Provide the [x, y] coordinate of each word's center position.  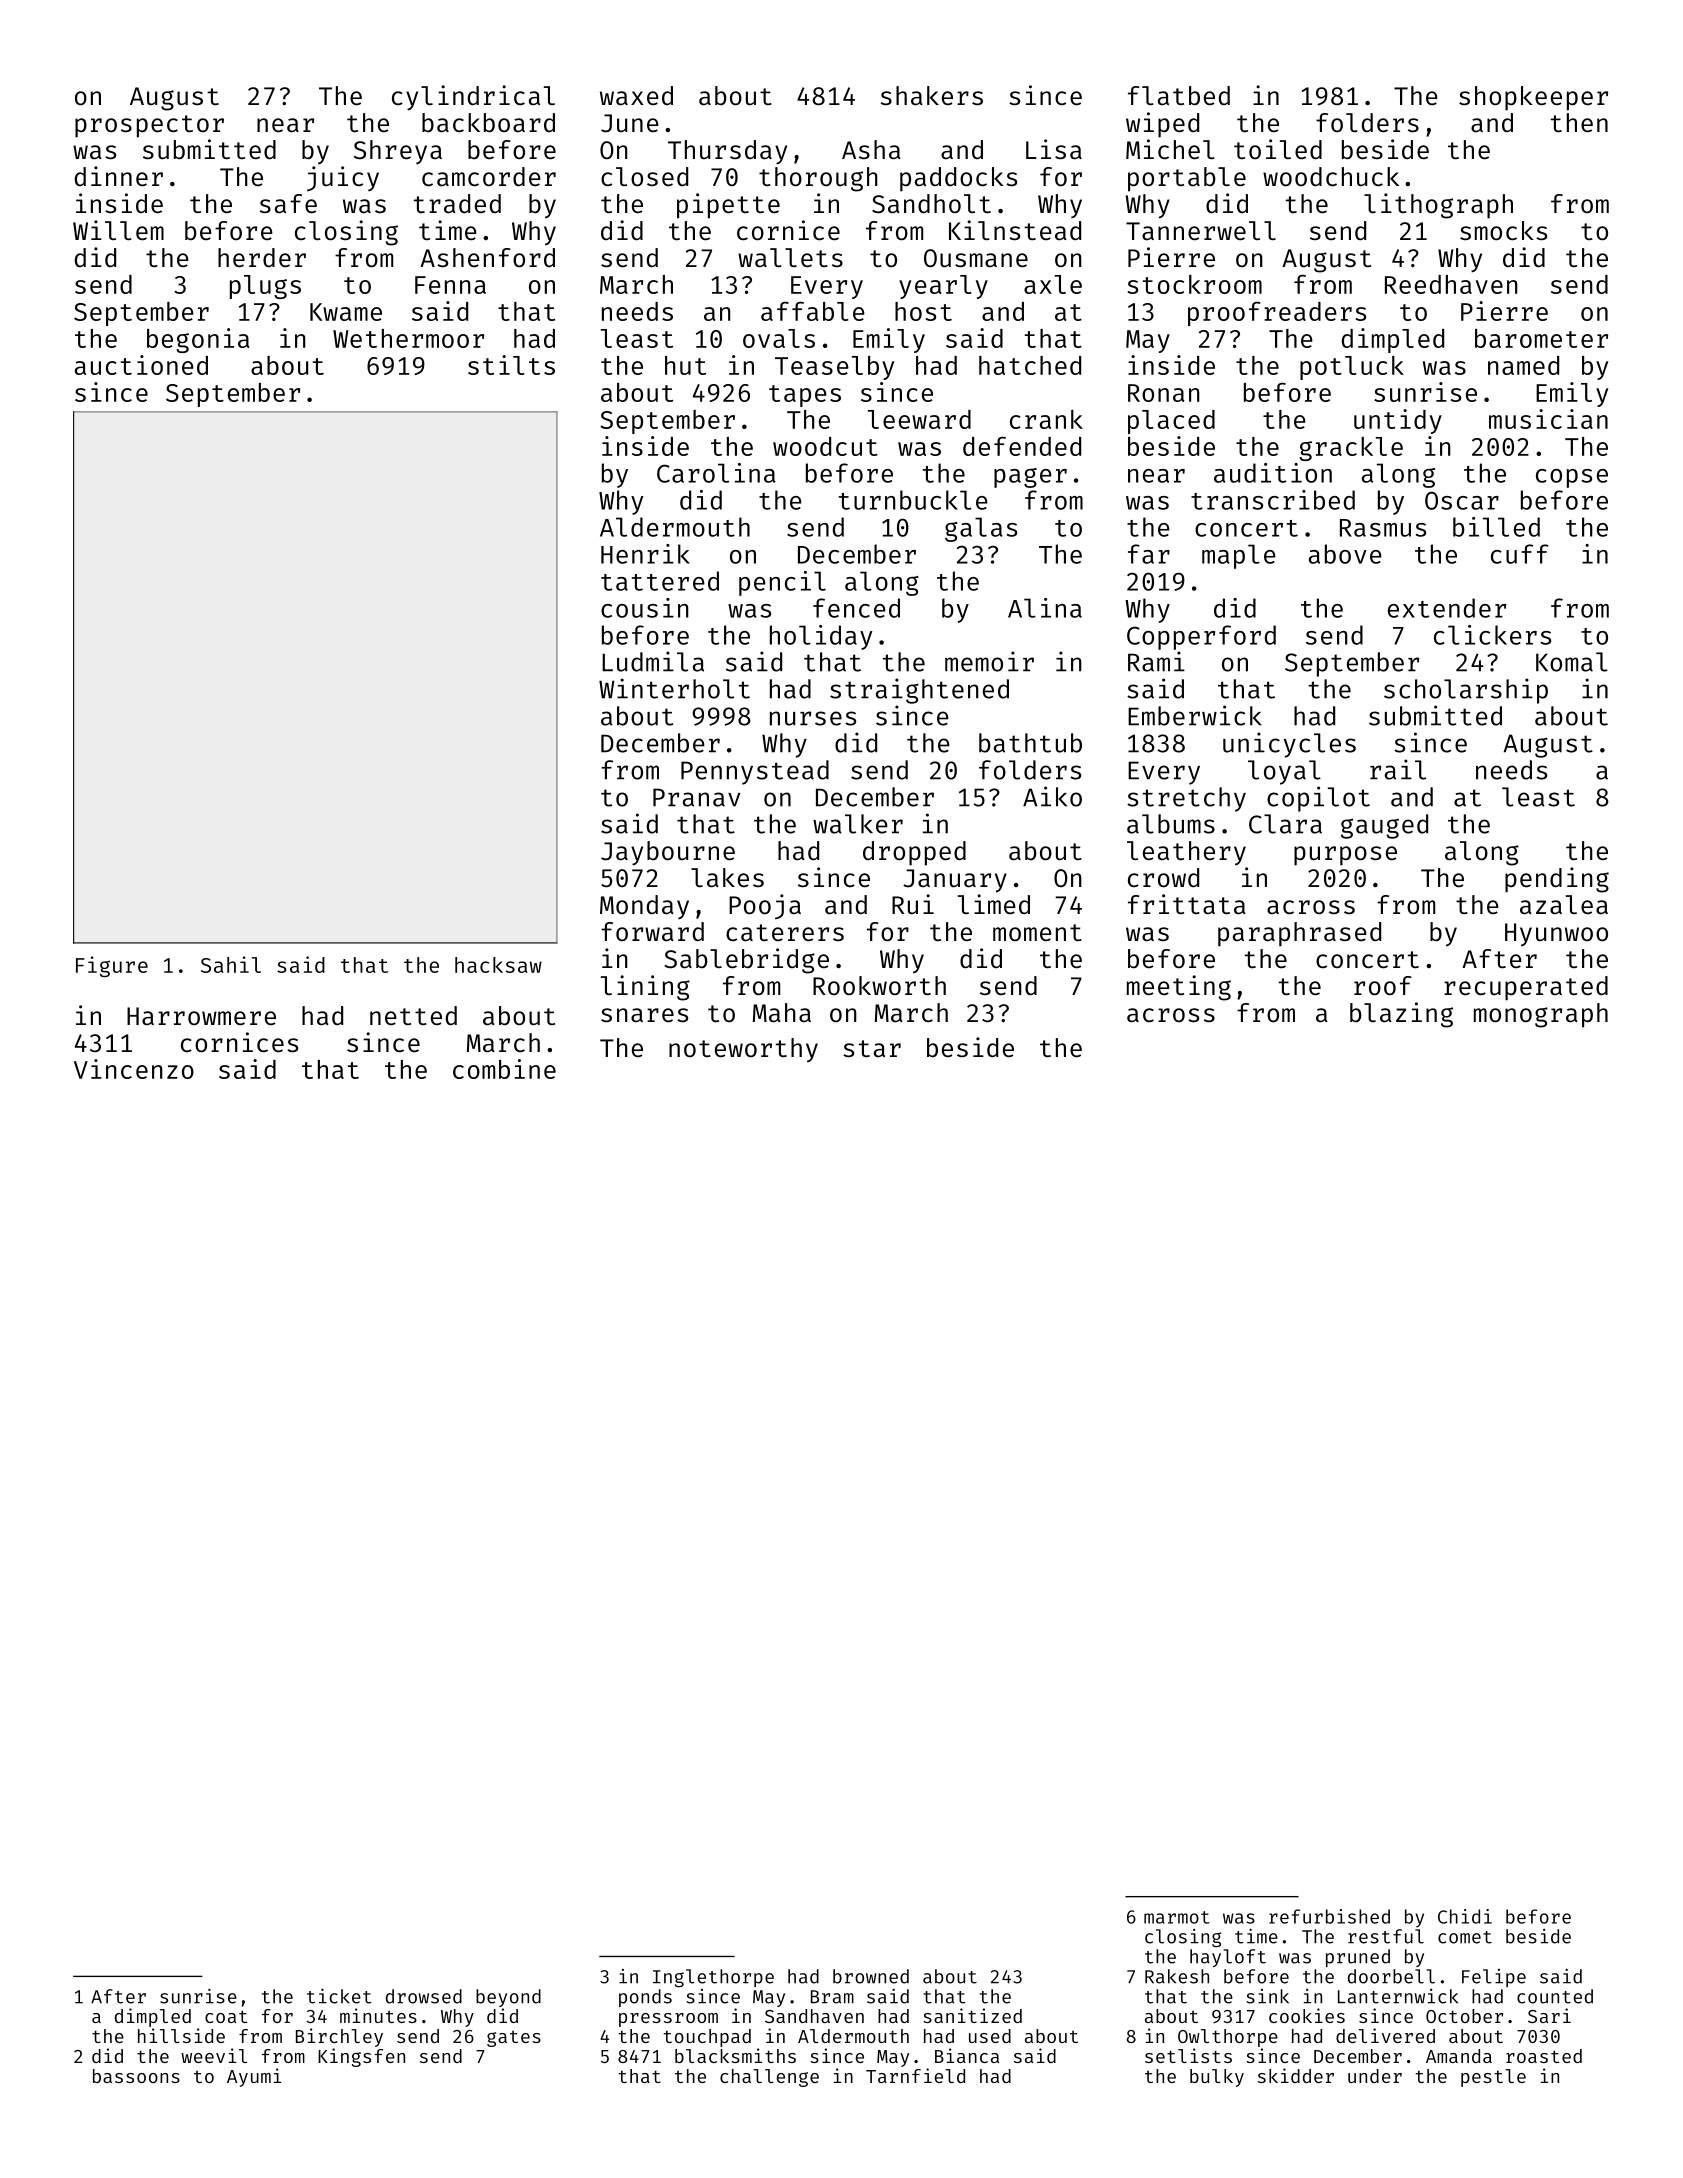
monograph [1541, 1015]
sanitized [972, 2015]
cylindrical [473, 98]
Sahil [231, 964]
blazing [1401, 1015]
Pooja [765, 906]
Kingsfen [361, 2057]
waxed [636, 96]
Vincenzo [134, 1069]
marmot [1176, 1917]
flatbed [1179, 96]
